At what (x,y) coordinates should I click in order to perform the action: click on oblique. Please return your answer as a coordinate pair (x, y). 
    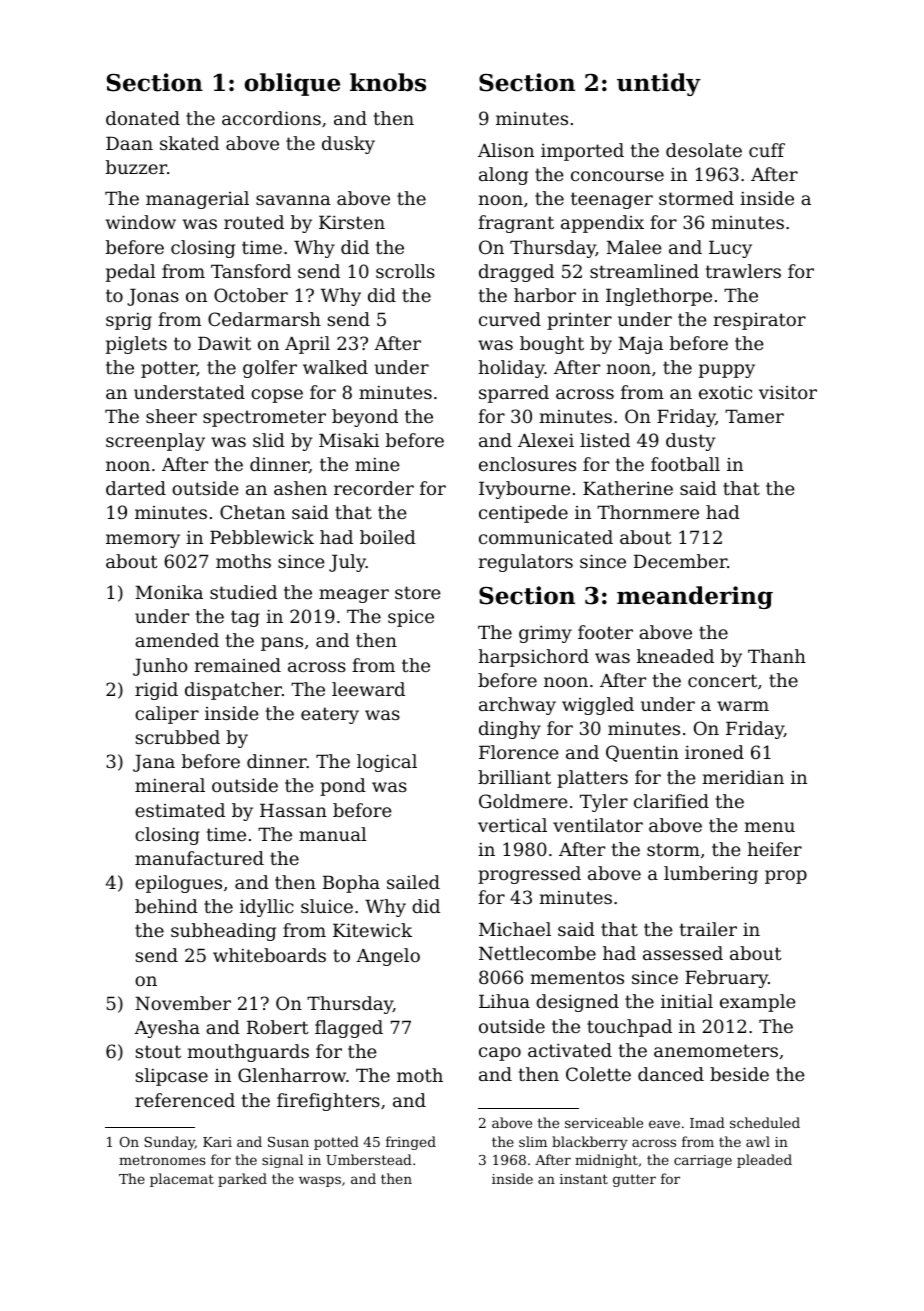
    Looking at the image, I should click on (292, 84).
